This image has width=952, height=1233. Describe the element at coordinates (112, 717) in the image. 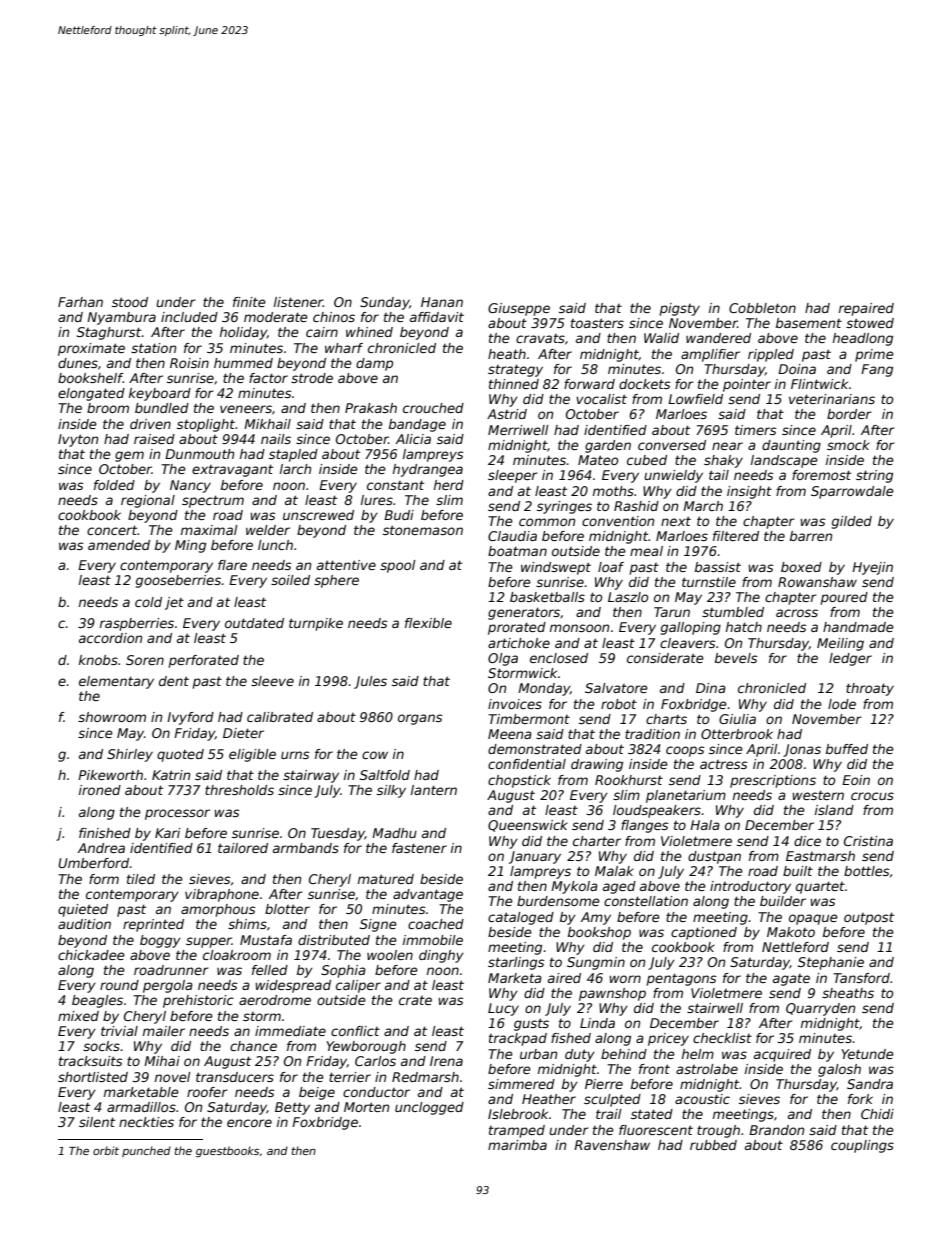

I see `showroom` at that location.
